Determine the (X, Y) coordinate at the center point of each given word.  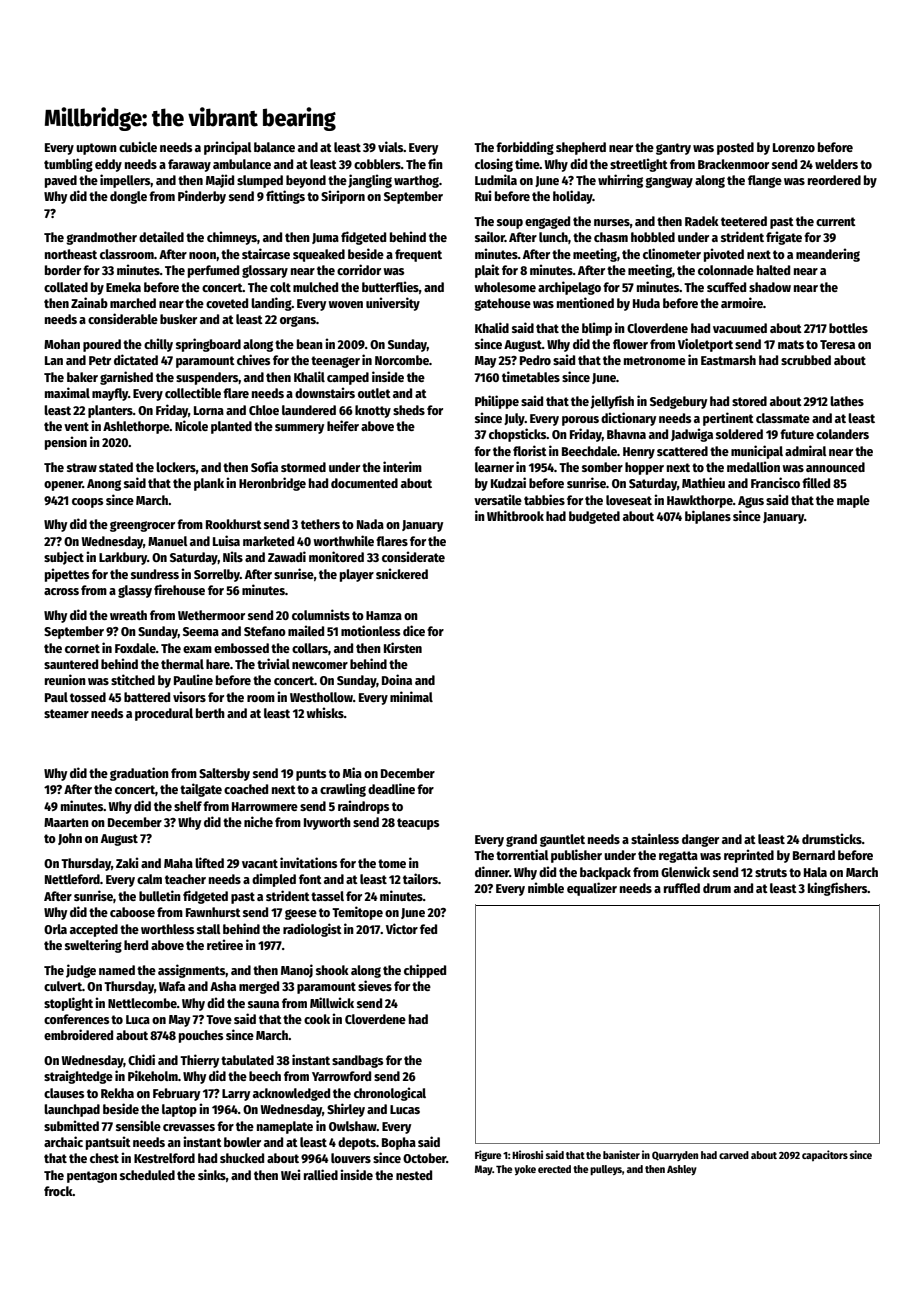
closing (494, 165)
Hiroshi (527, 1154)
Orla (55, 929)
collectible (193, 392)
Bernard (814, 855)
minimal (411, 696)
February (176, 1094)
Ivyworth (327, 823)
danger (700, 840)
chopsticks (518, 435)
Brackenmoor (733, 164)
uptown (96, 149)
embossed (241, 648)
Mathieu (703, 482)
